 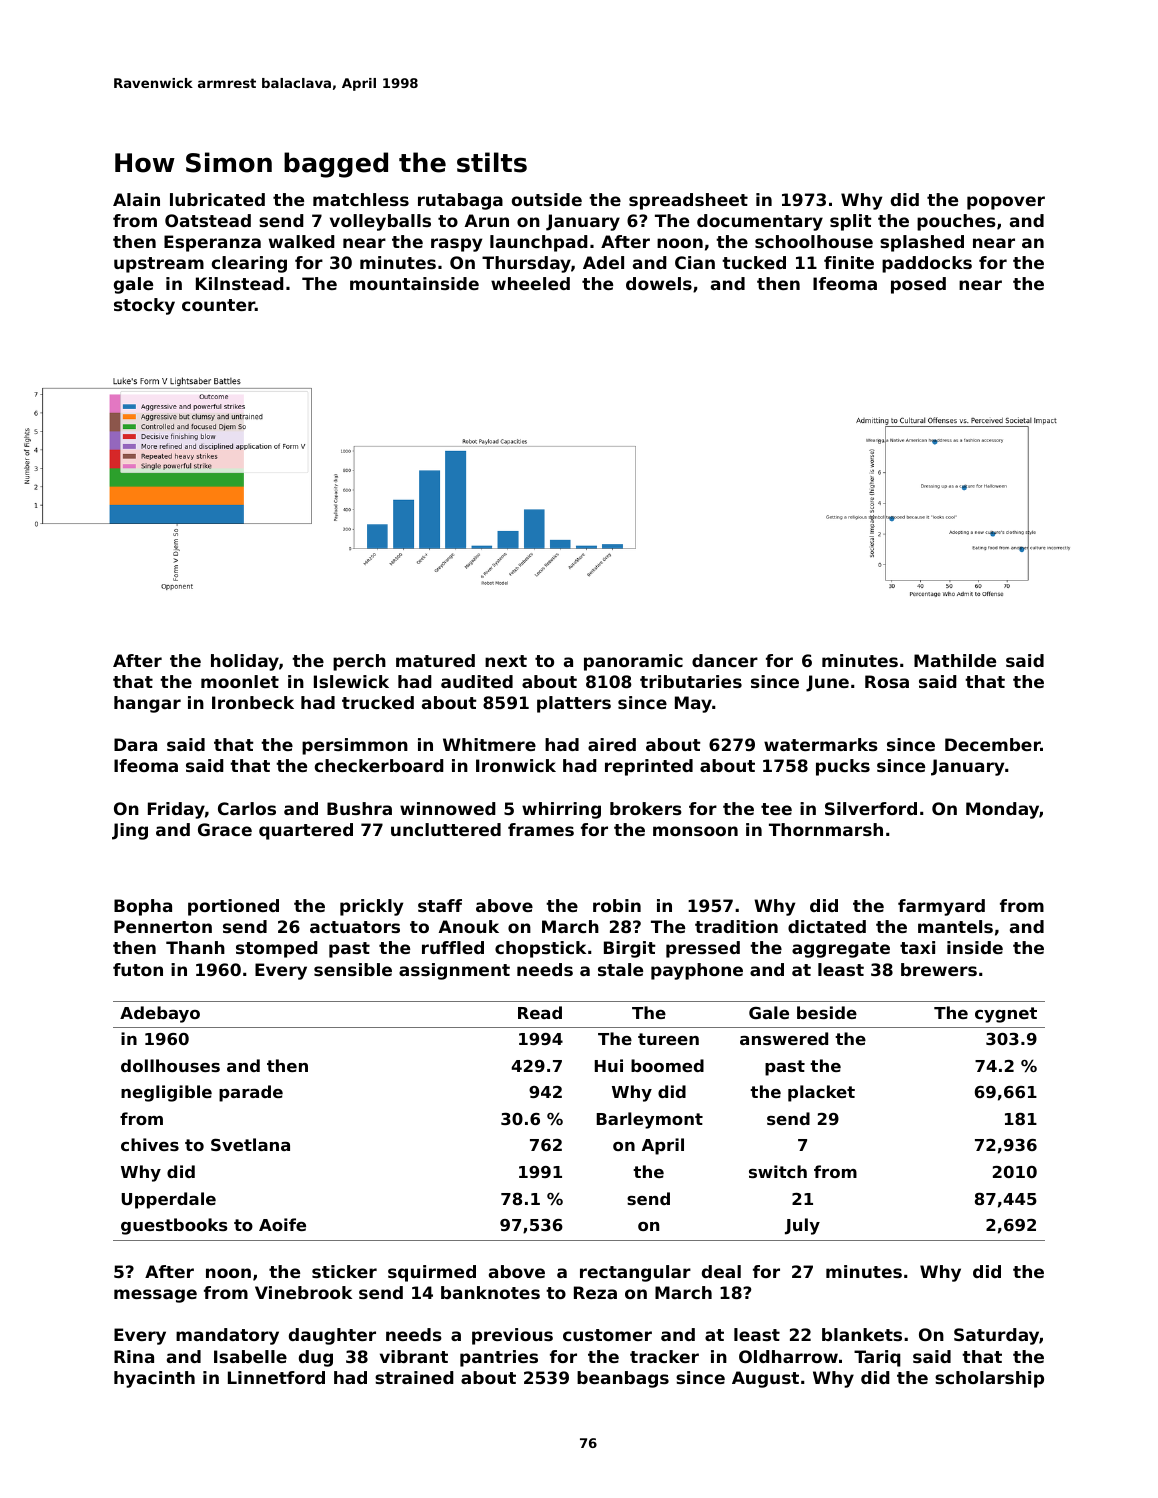 What do you see at coordinates (955, 660) in the document?
I see `Mathilde` at bounding box center [955, 660].
